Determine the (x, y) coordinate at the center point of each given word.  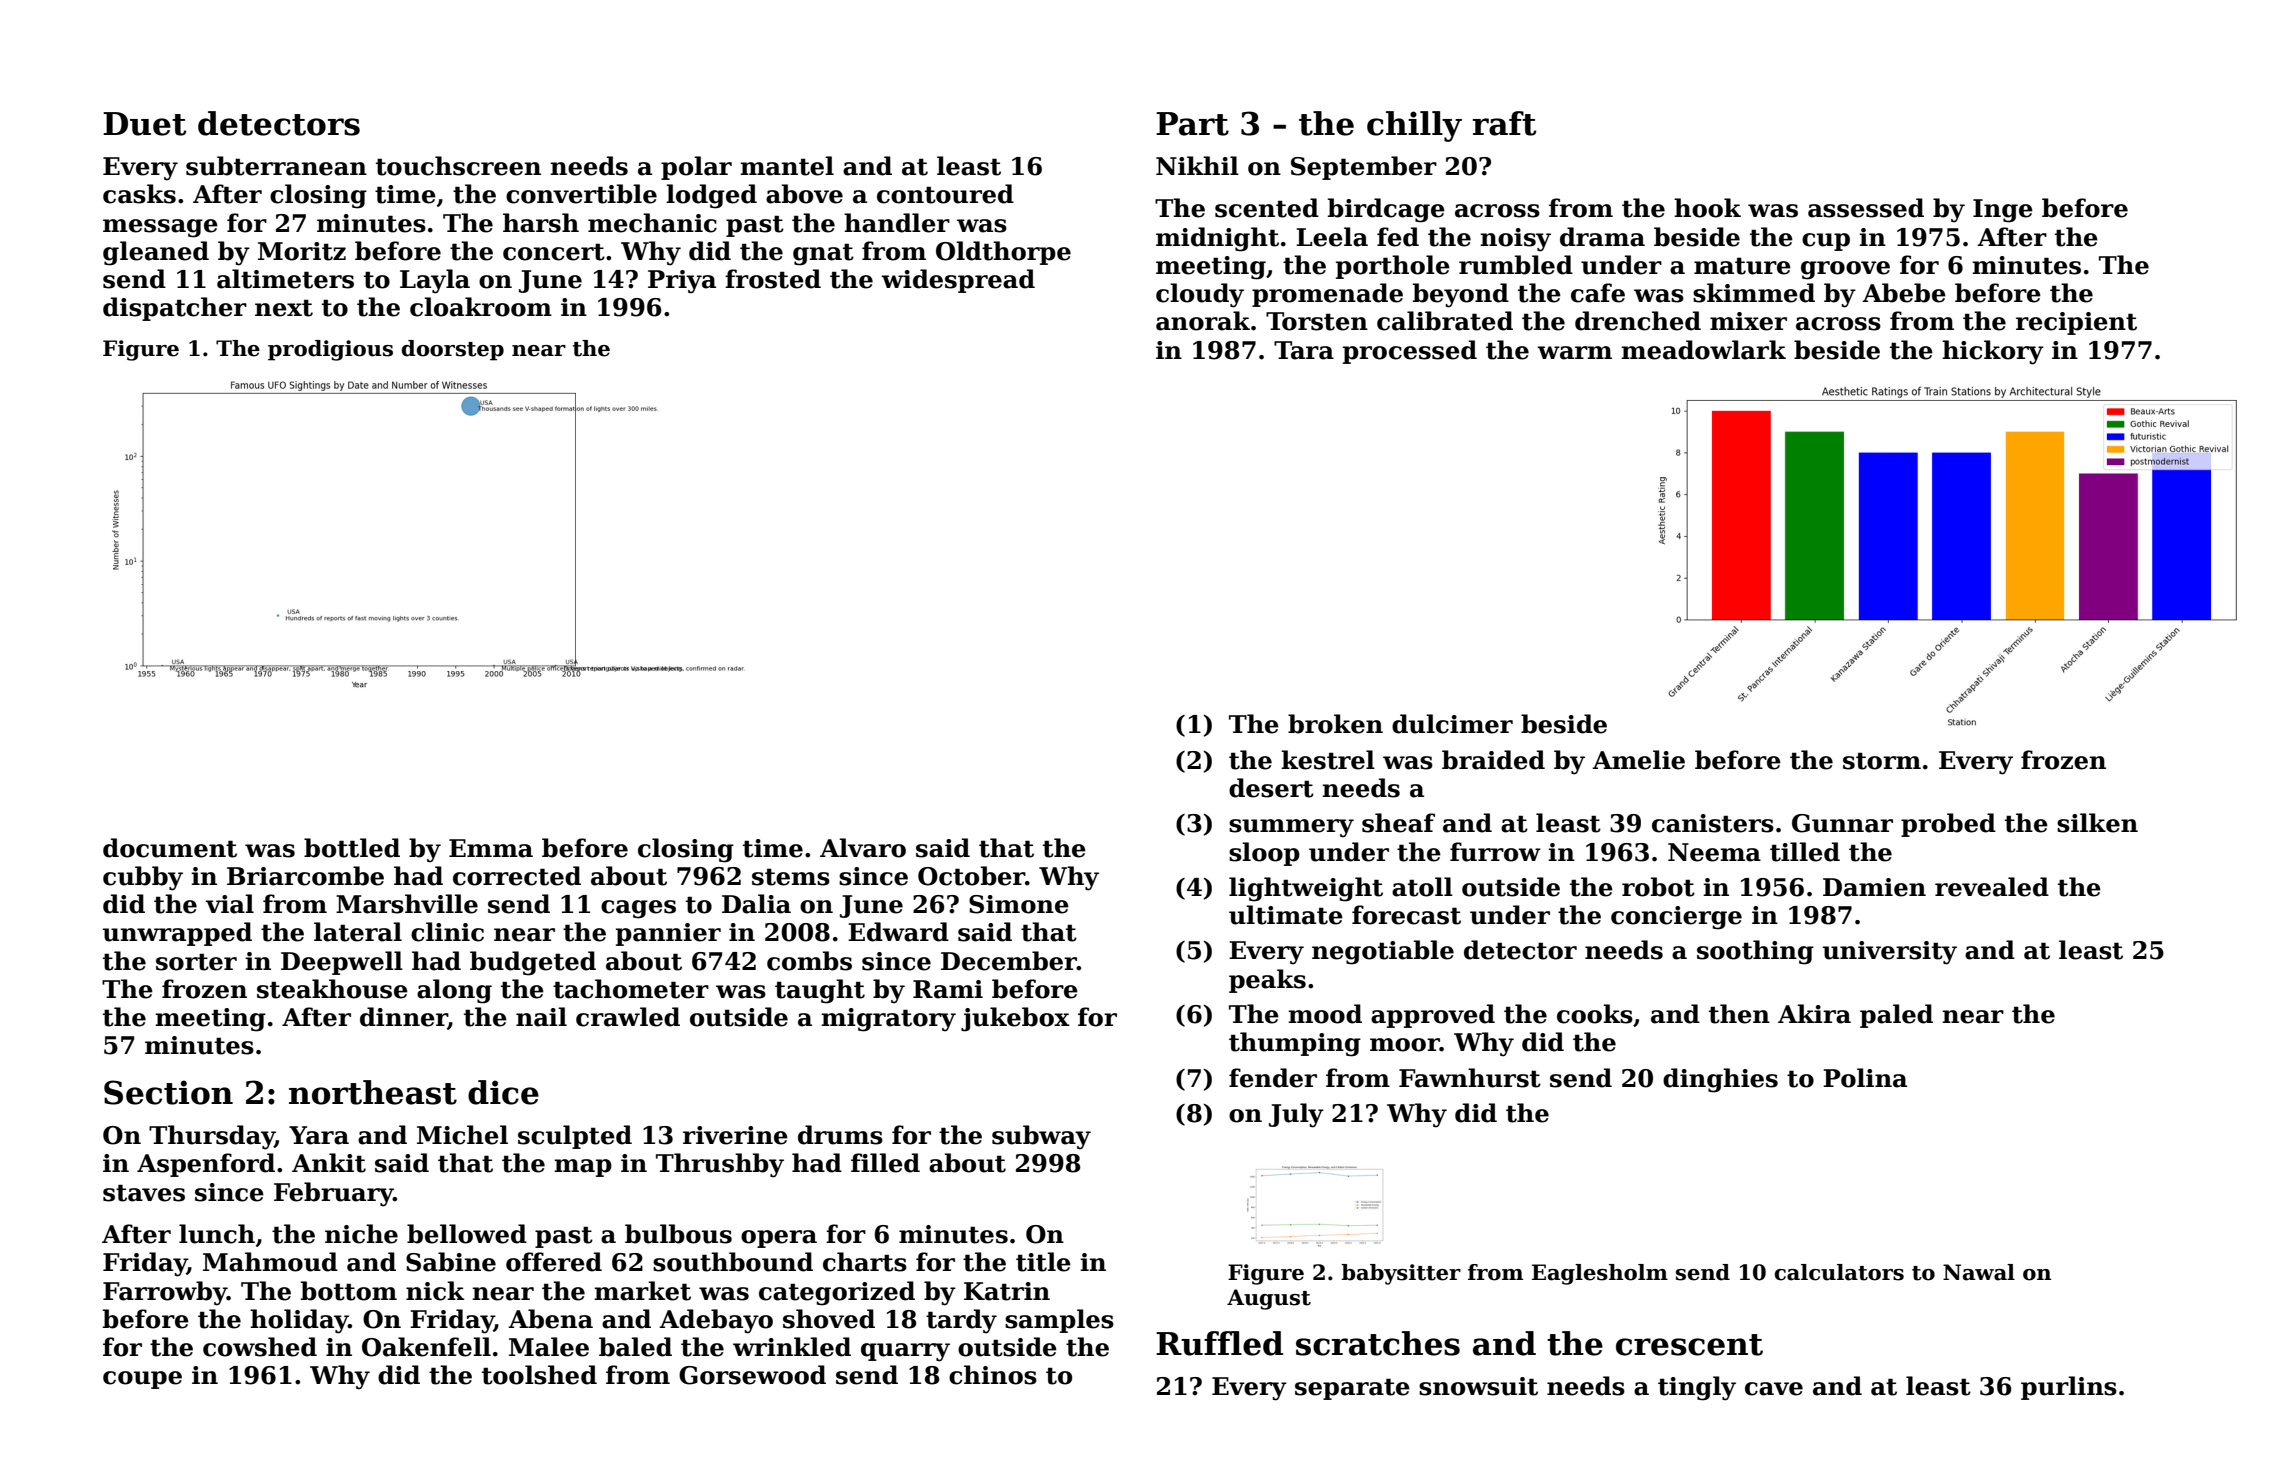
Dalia (756, 904)
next (284, 308)
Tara (1304, 350)
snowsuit (1478, 1386)
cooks (1595, 1014)
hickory (1993, 352)
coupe (142, 1380)
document (170, 848)
